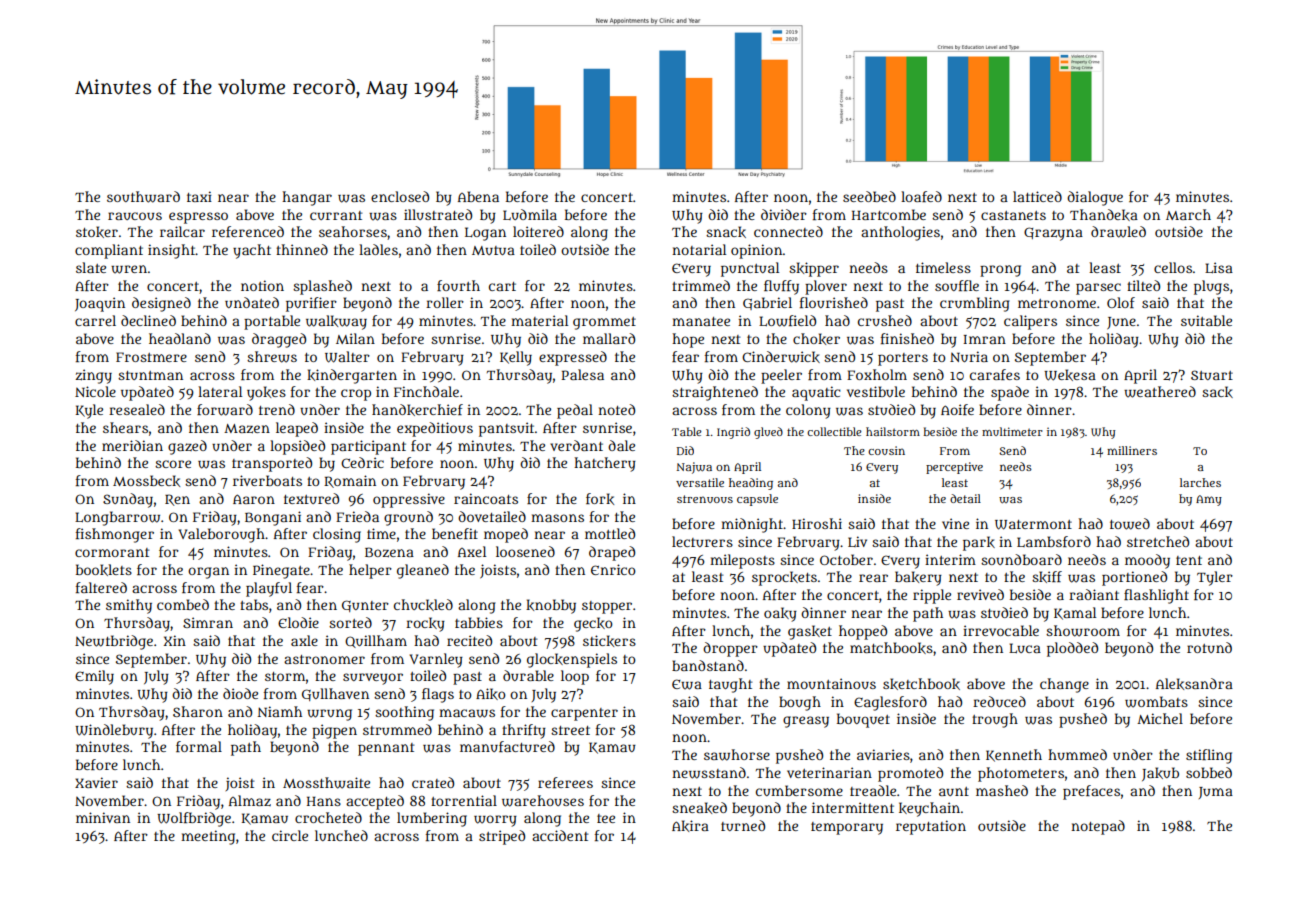  What do you see at coordinates (199, 196) in the page?
I see `taxi` at bounding box center [199, 196].
